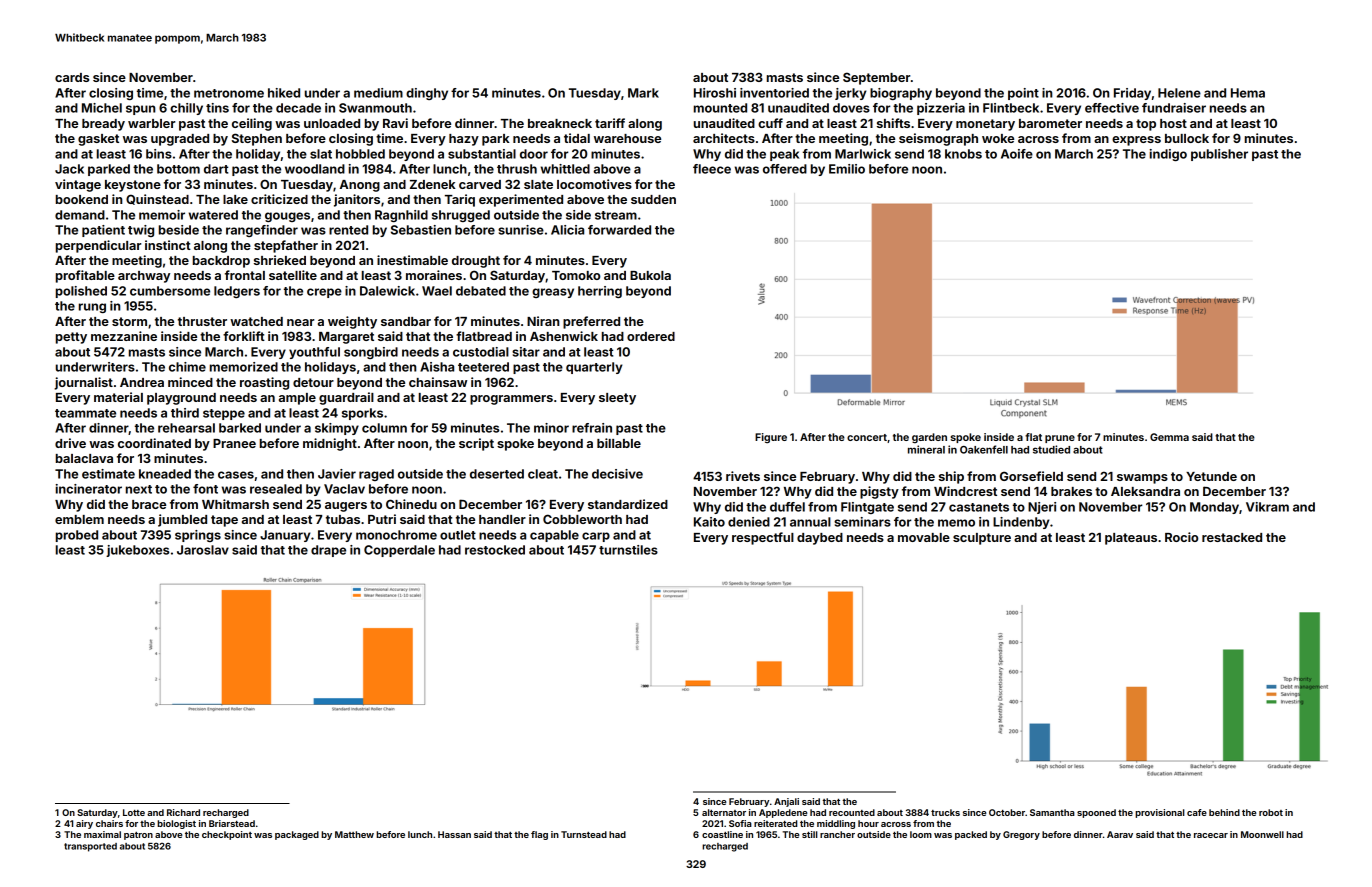  I want to click on lake, so click(235, 199).
